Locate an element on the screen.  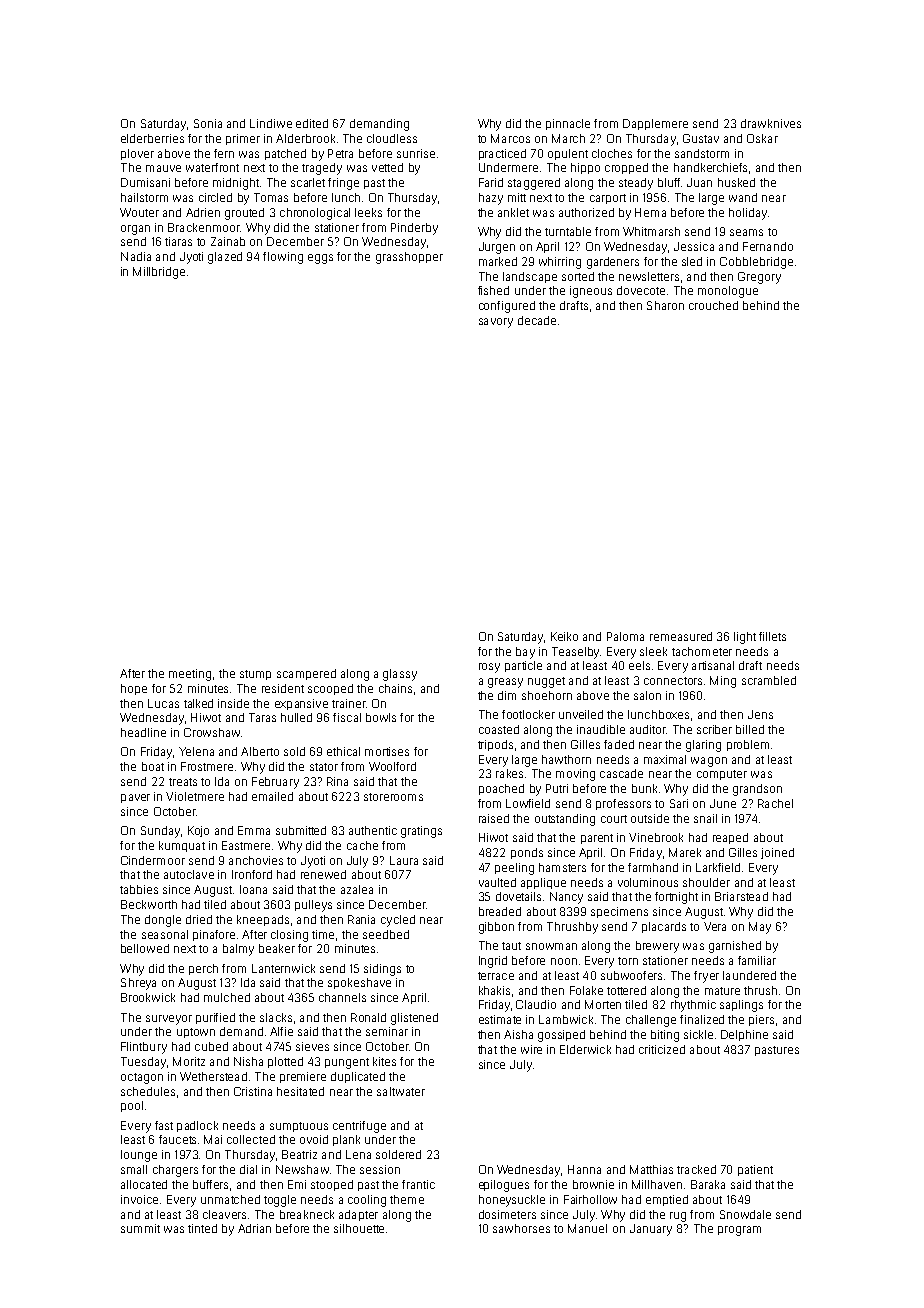
Rachel is located at coordinates (775, 803).
